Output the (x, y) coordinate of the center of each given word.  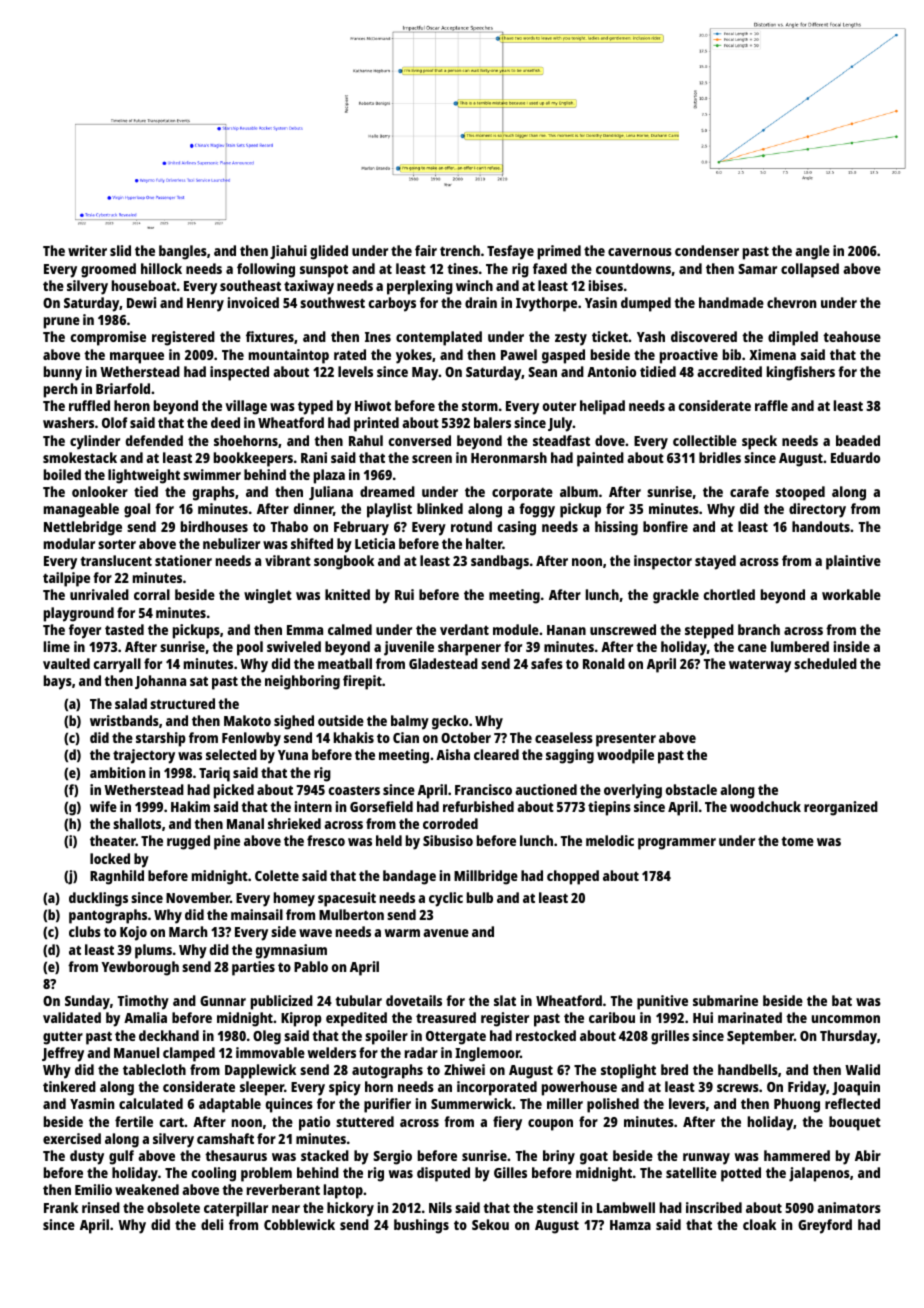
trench (460, 250)
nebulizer (231, 543)
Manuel (136, 1052)
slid (120, 250)
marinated (750, 1017)
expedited (356, 1019)
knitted (347, 594)
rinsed (101, 1207)
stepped (709, 631)
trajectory (144, 756)
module (516, 629)
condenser (707, 250)
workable (851, 594)
